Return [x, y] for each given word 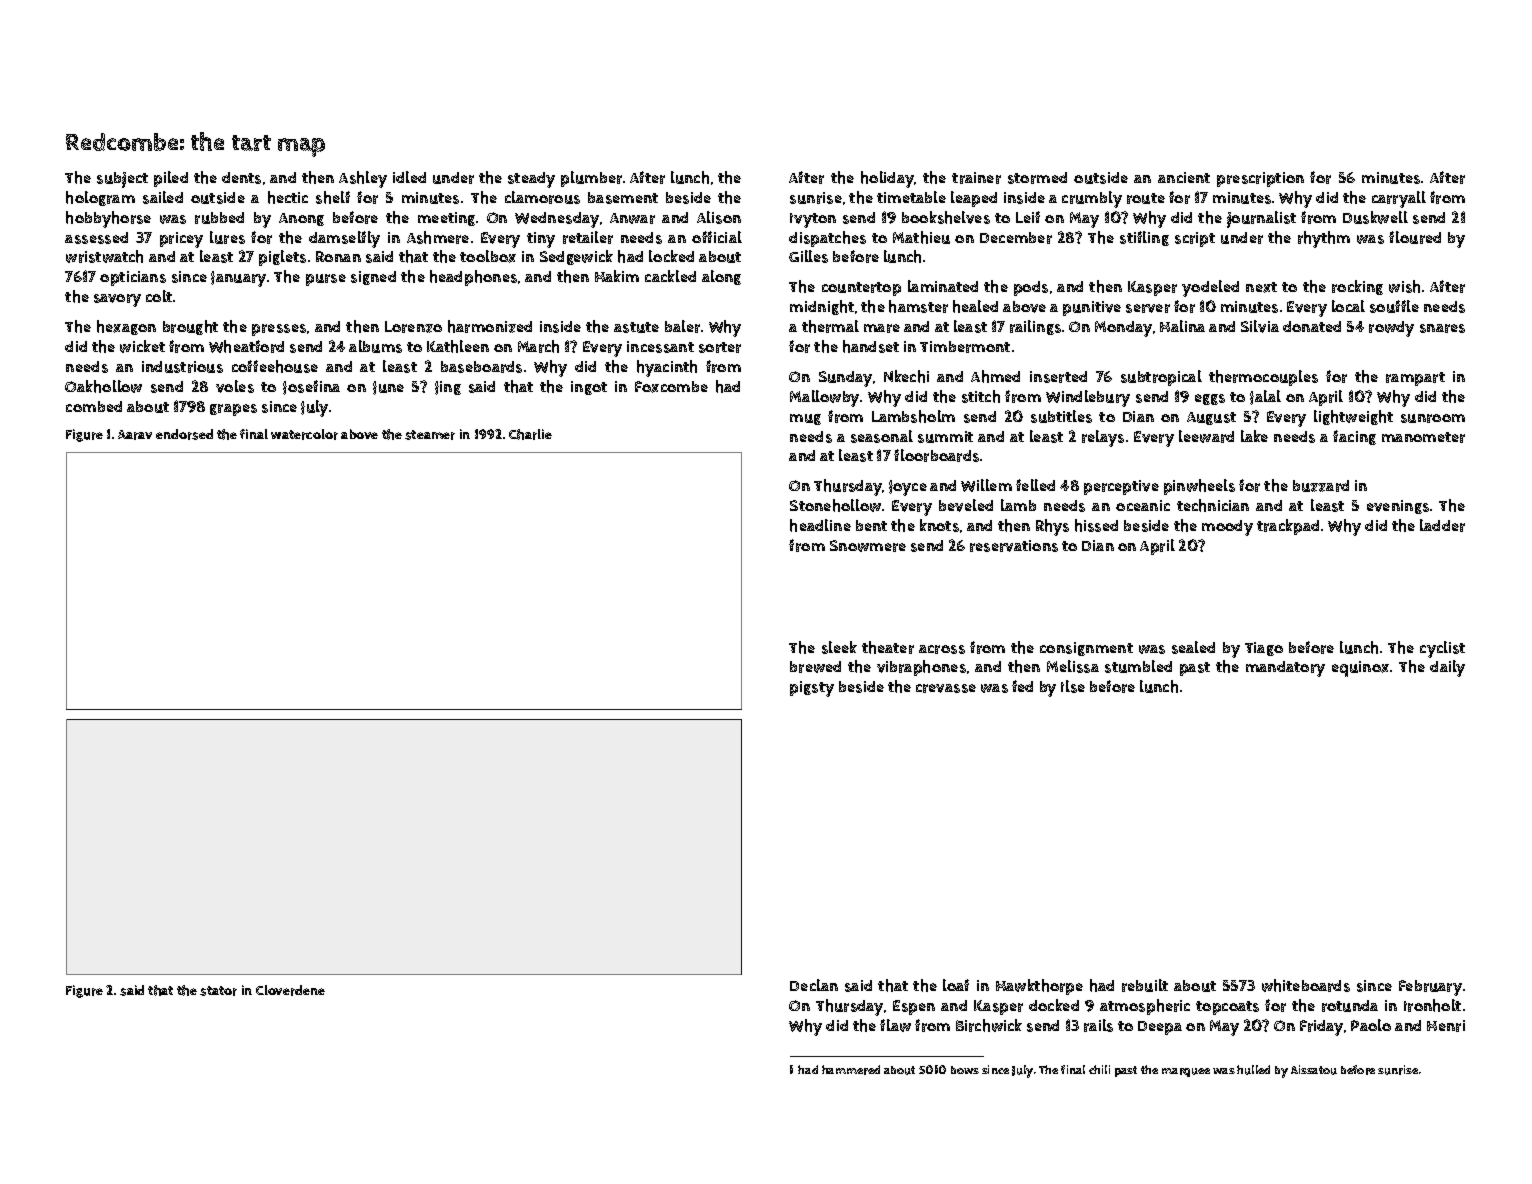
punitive [1092, 308]
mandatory [1285, 669]
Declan [814, 985]
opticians [133, 278]
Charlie [530, 434]
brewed [815, 667]
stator [218, 991]
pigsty [812, 689]
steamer [430, 435]
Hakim [617, 276]
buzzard [1321, 486]
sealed [1193, 647]
